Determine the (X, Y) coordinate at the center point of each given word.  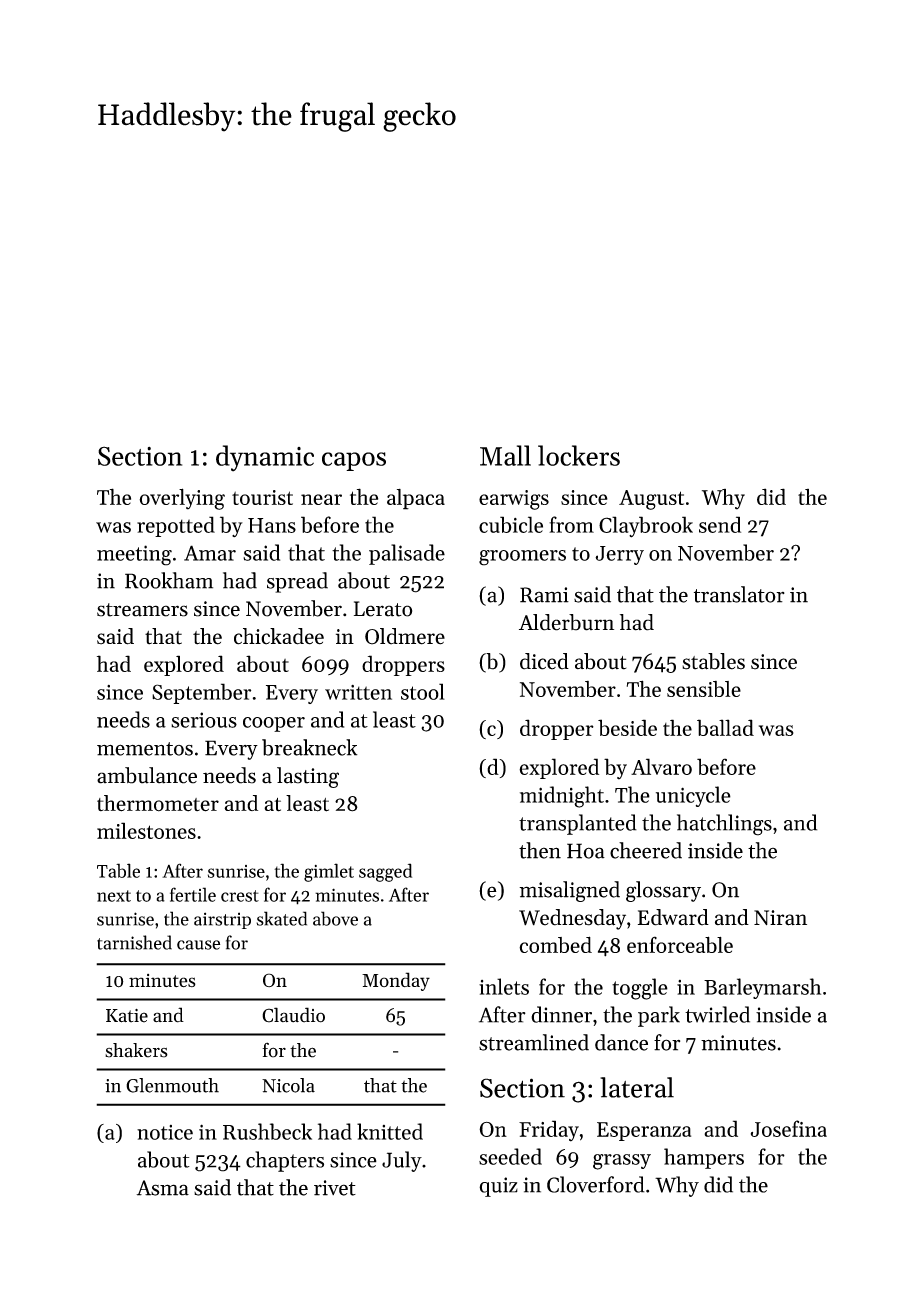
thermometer (158, 803)
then (540, 850)
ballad (725, 727)
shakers (136, 1050)
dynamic (265, 458)
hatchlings (724, 825)
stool (423, 691)
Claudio (293, 1015)
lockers (579, 455)
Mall (505, 455)
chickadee (279, 636)
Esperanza (644, 1131)
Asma (162, 1188)
